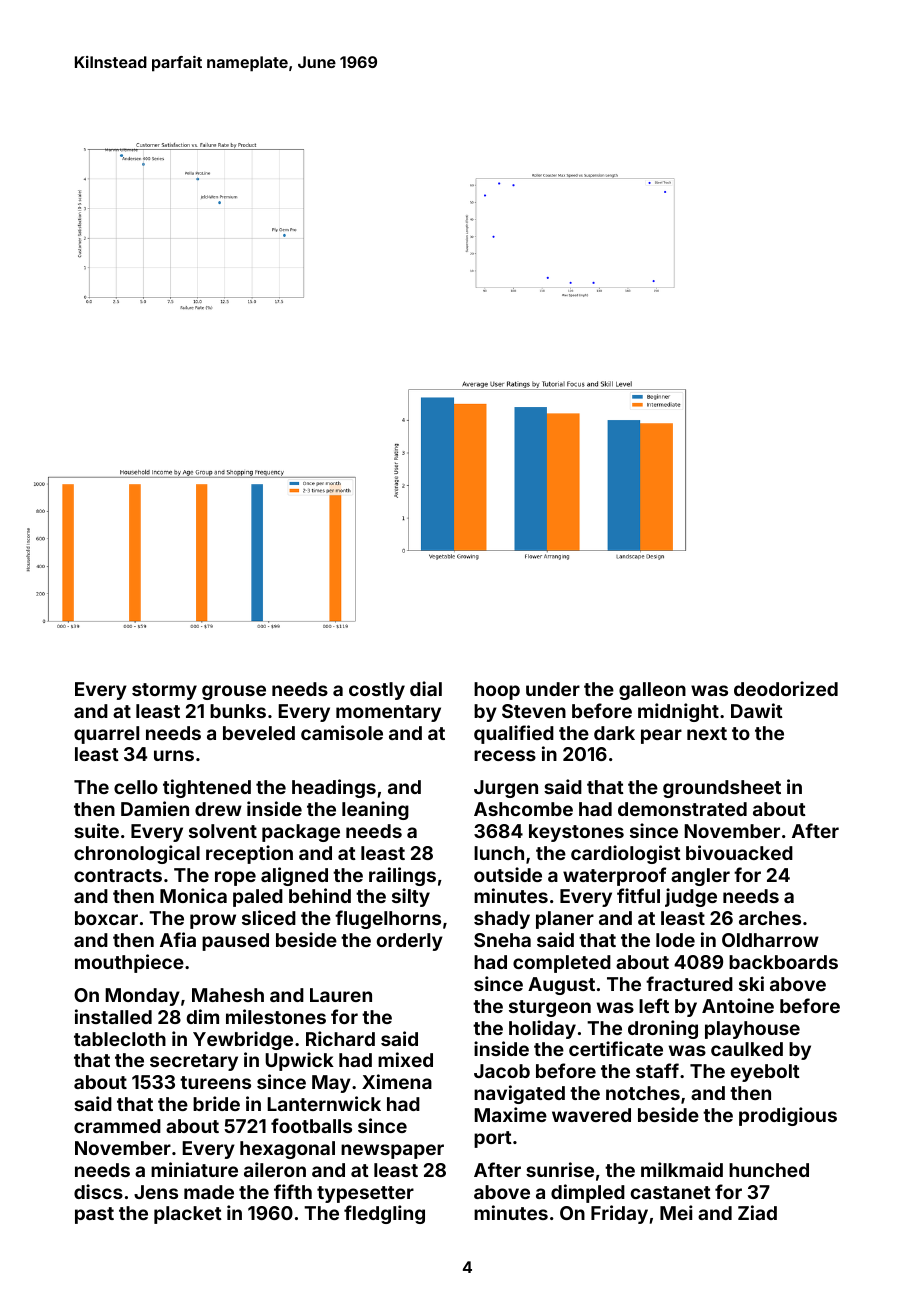 The image size is (924, 1314). What do you see at coordinates (497, 691) in the document?
I see `hoop` at bounding box center [497, 691].
